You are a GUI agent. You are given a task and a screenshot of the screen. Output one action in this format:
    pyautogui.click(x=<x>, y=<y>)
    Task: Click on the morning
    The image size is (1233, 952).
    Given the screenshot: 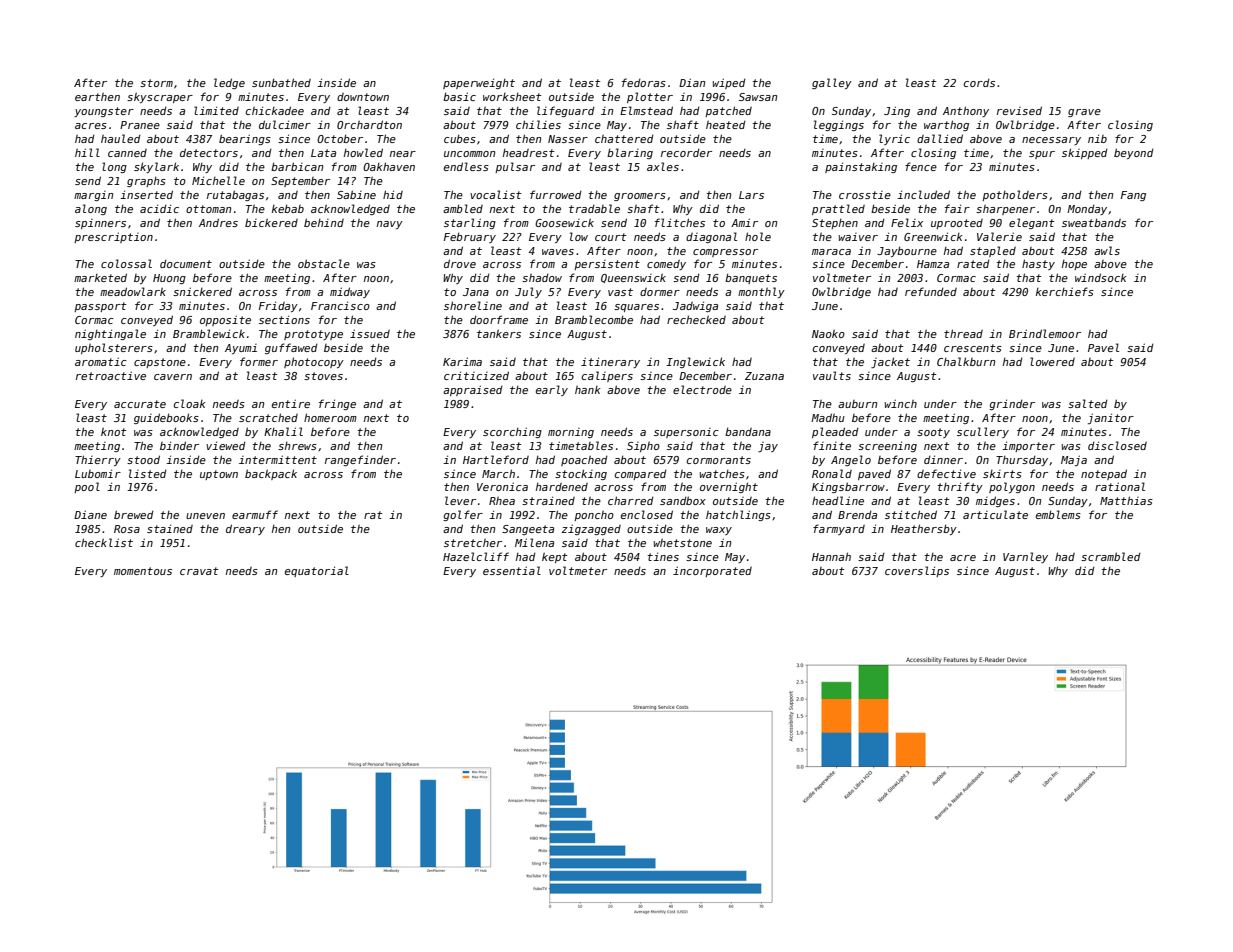 What is the action you would take?
    pyautogui.click(x=571, y=433)
